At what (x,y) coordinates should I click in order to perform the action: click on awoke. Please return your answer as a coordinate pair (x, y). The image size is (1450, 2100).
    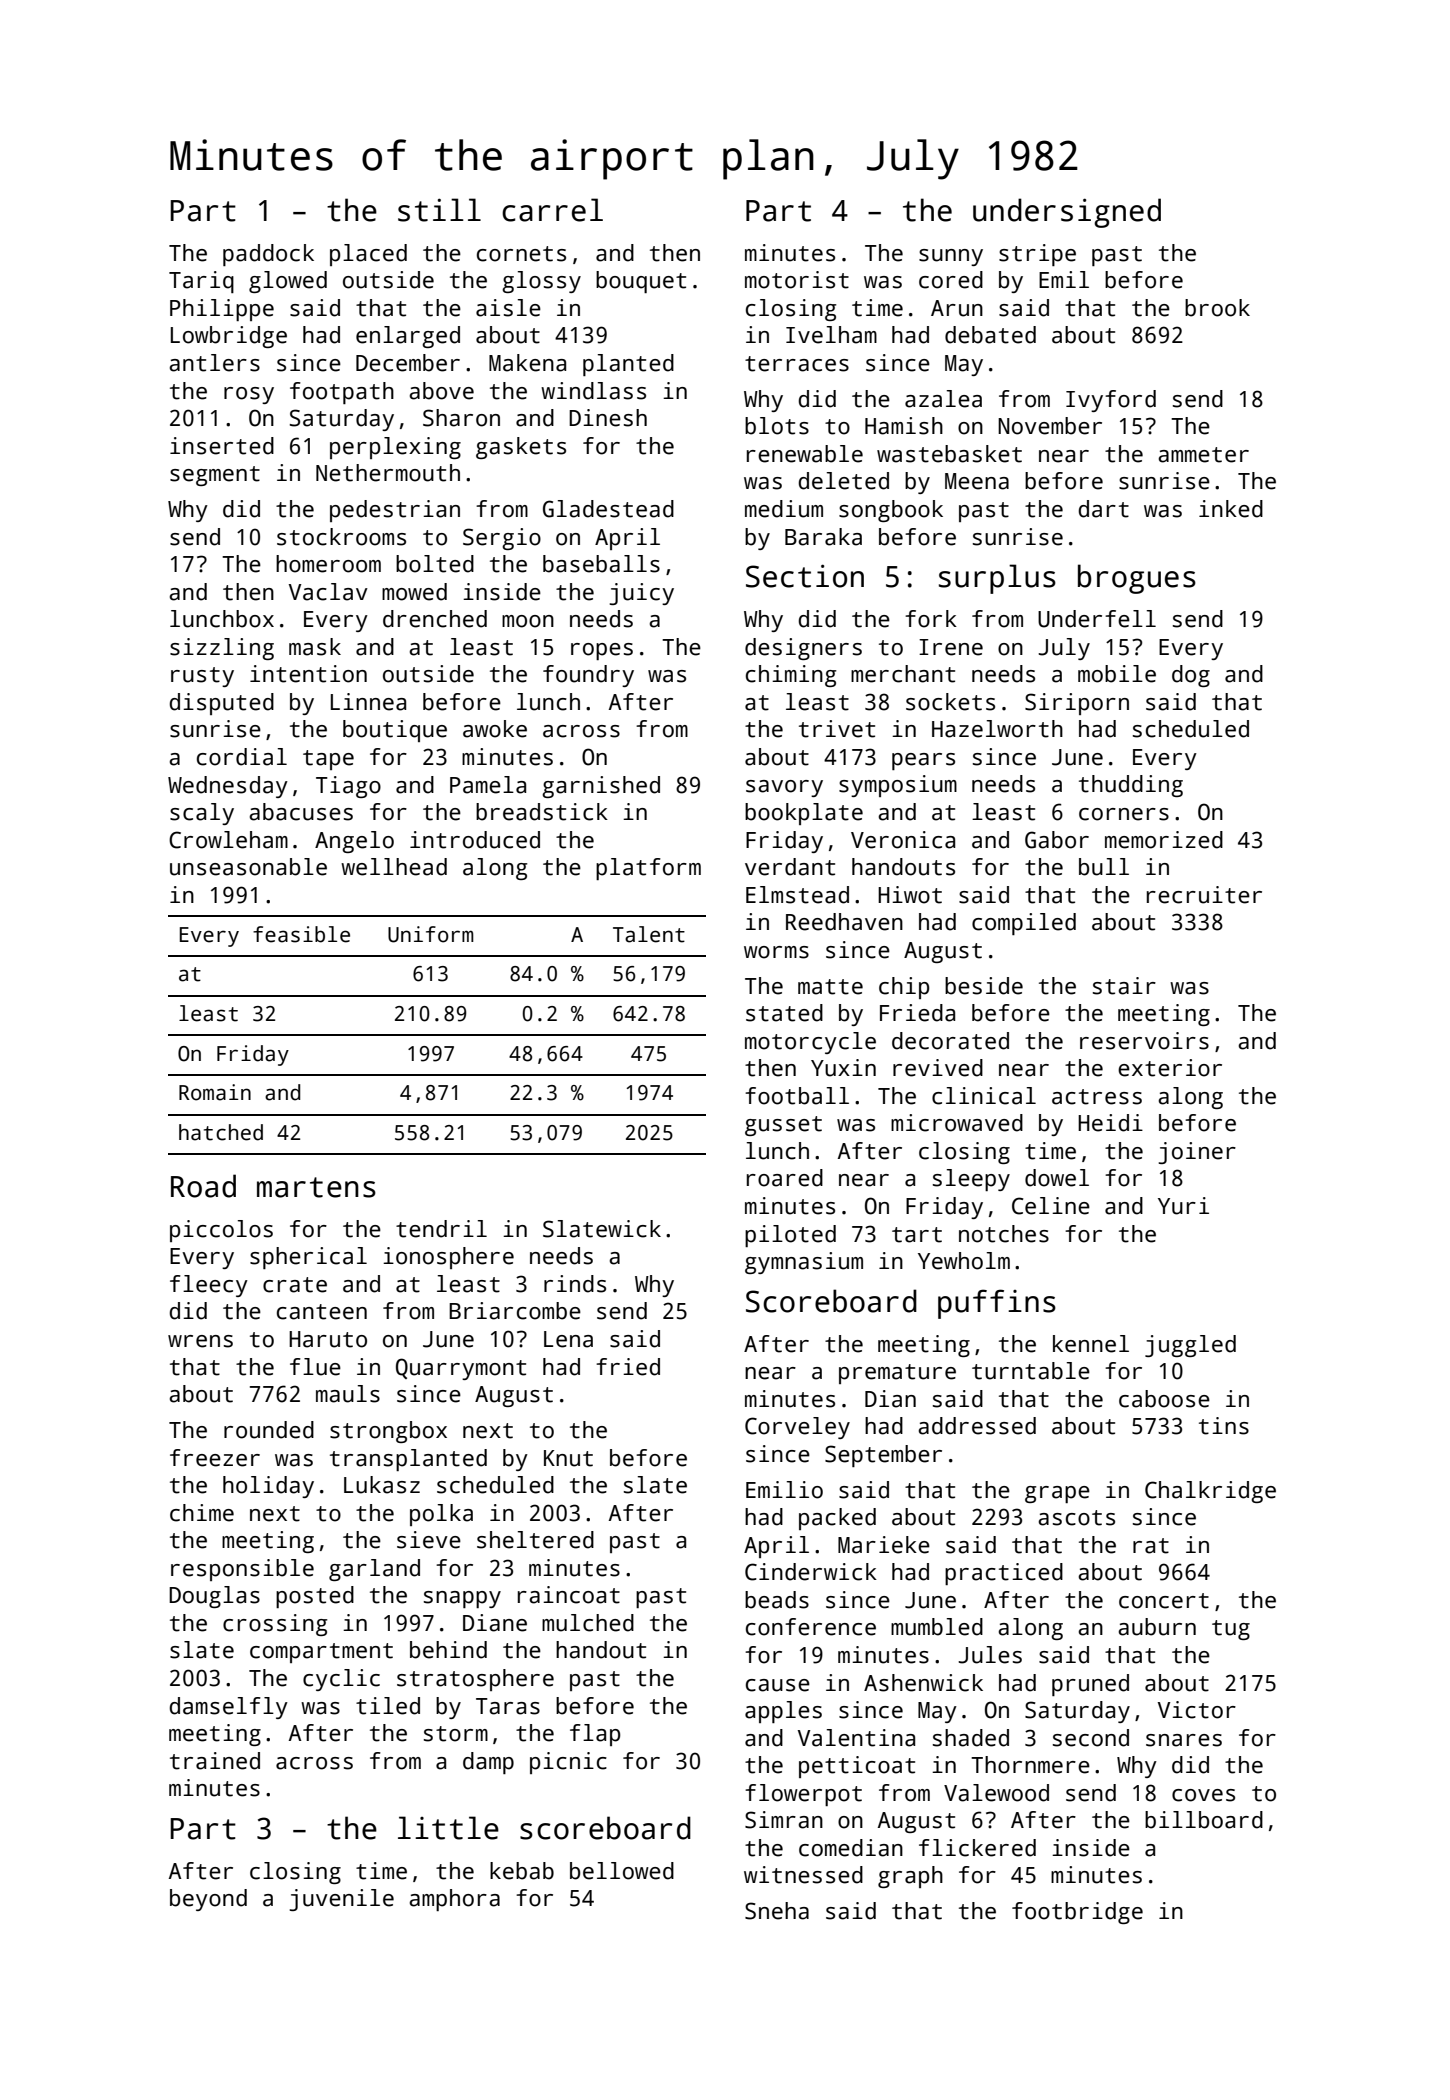
    Looking at the image, I should click on (495, 729).
